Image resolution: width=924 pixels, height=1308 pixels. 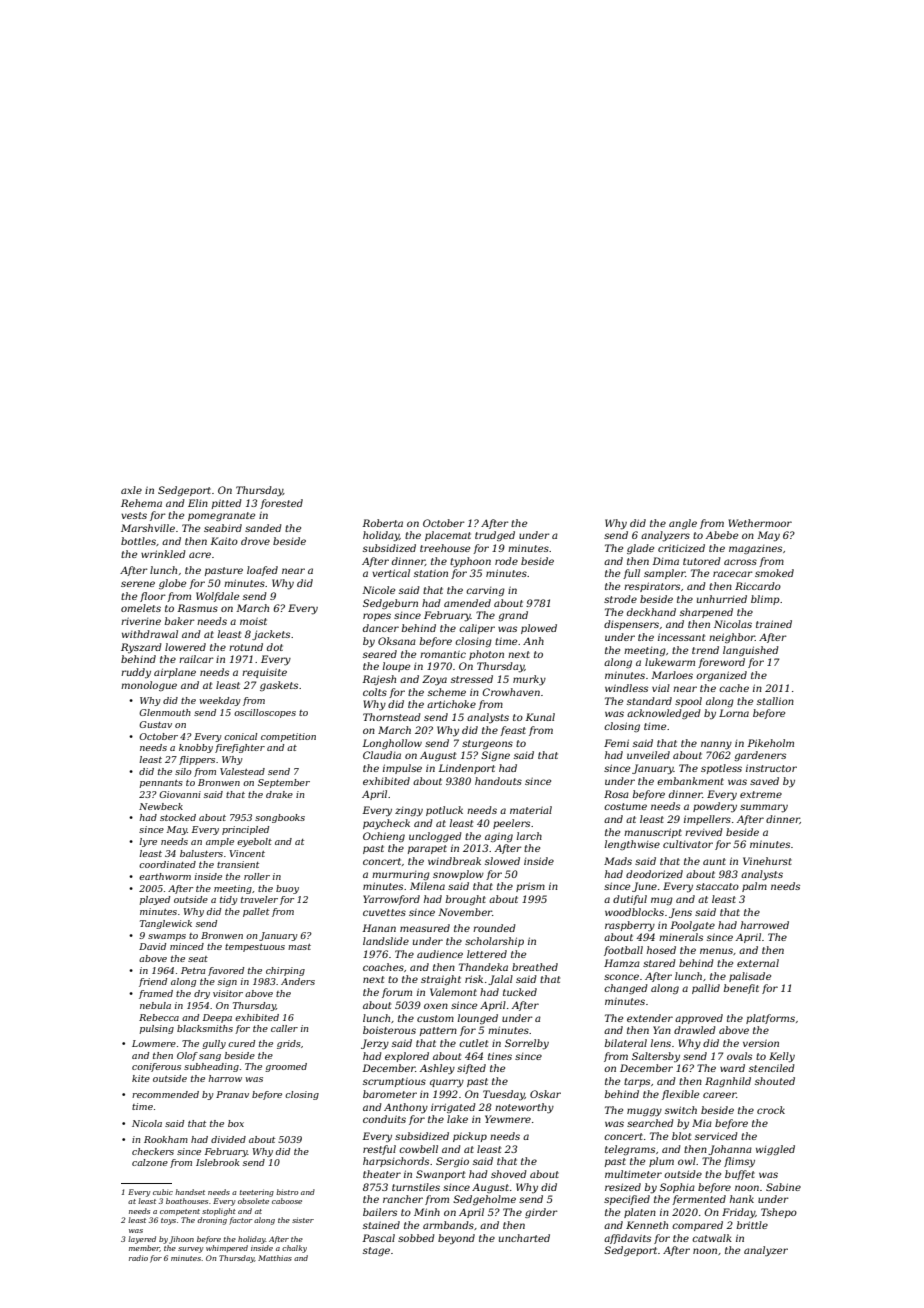 What do you see at coordinates (153, 982) in the screenshot?
I see `friend` at bounding box center [153, 982].
